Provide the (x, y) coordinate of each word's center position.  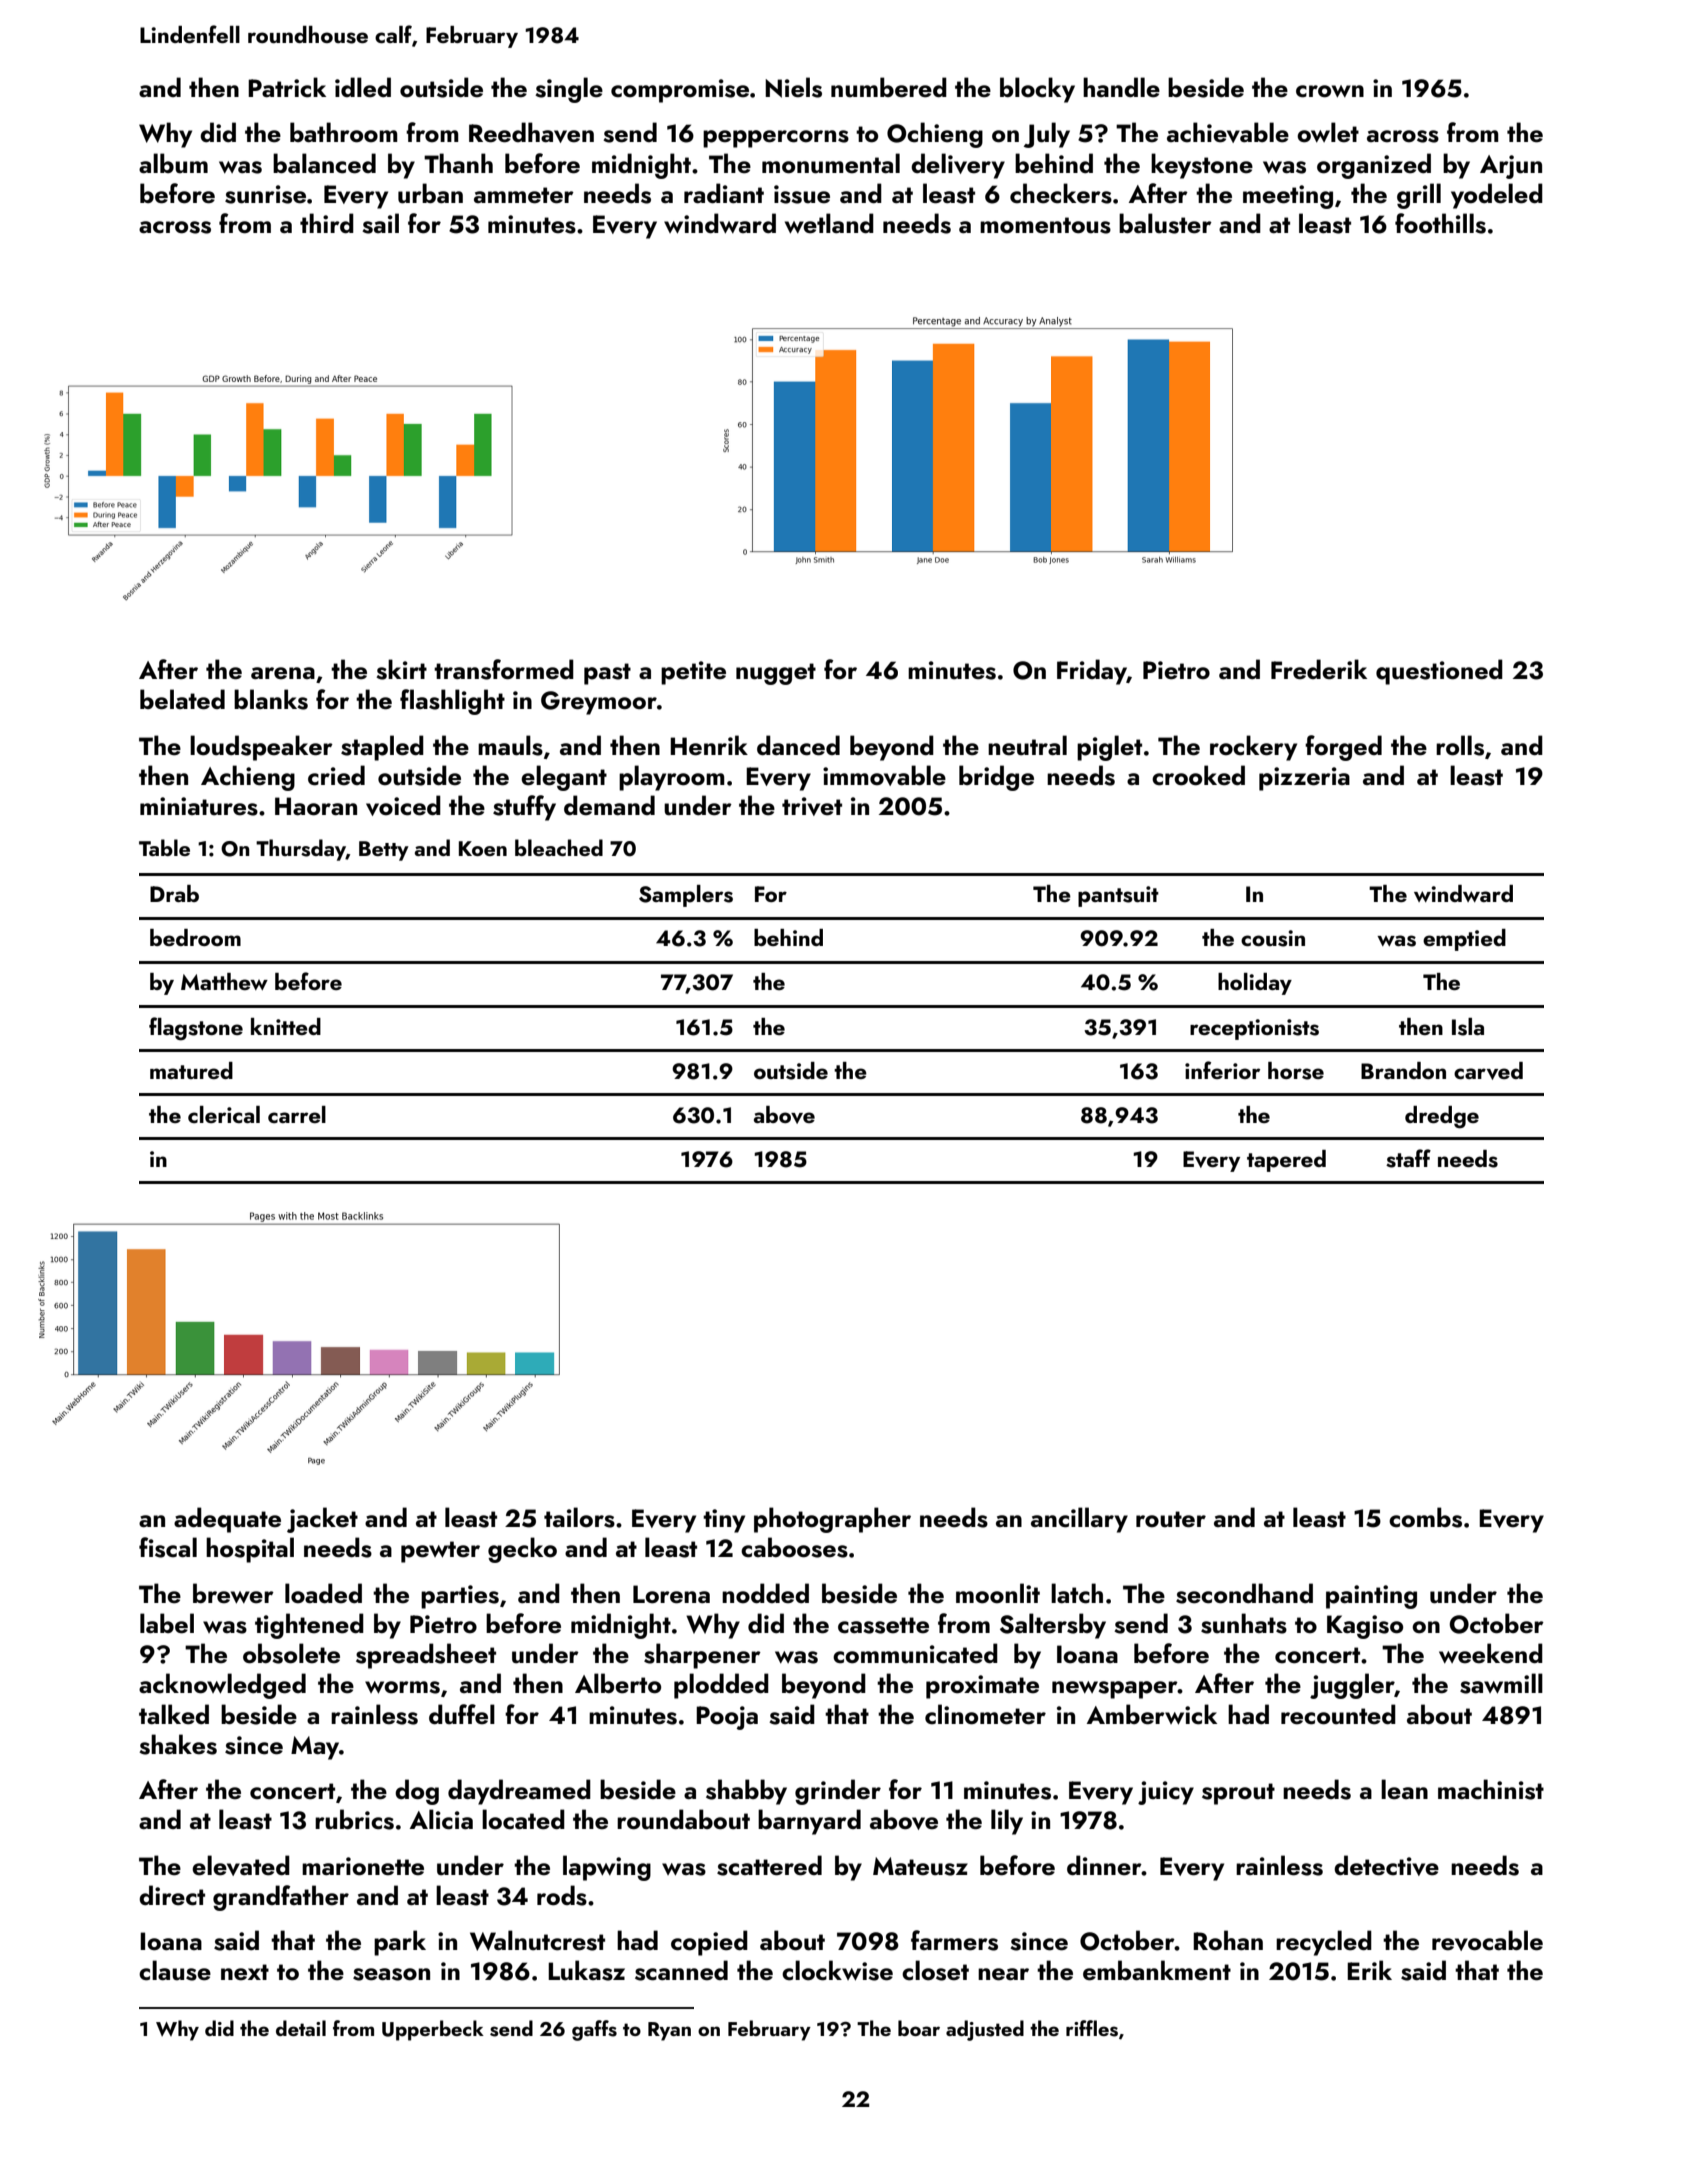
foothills (1440, 223)
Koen (483, 848)
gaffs (594, 2030)
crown (1330, 91)
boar (919, 2028)
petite (693, 673)
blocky (1037, 90)
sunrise (265, 194)
